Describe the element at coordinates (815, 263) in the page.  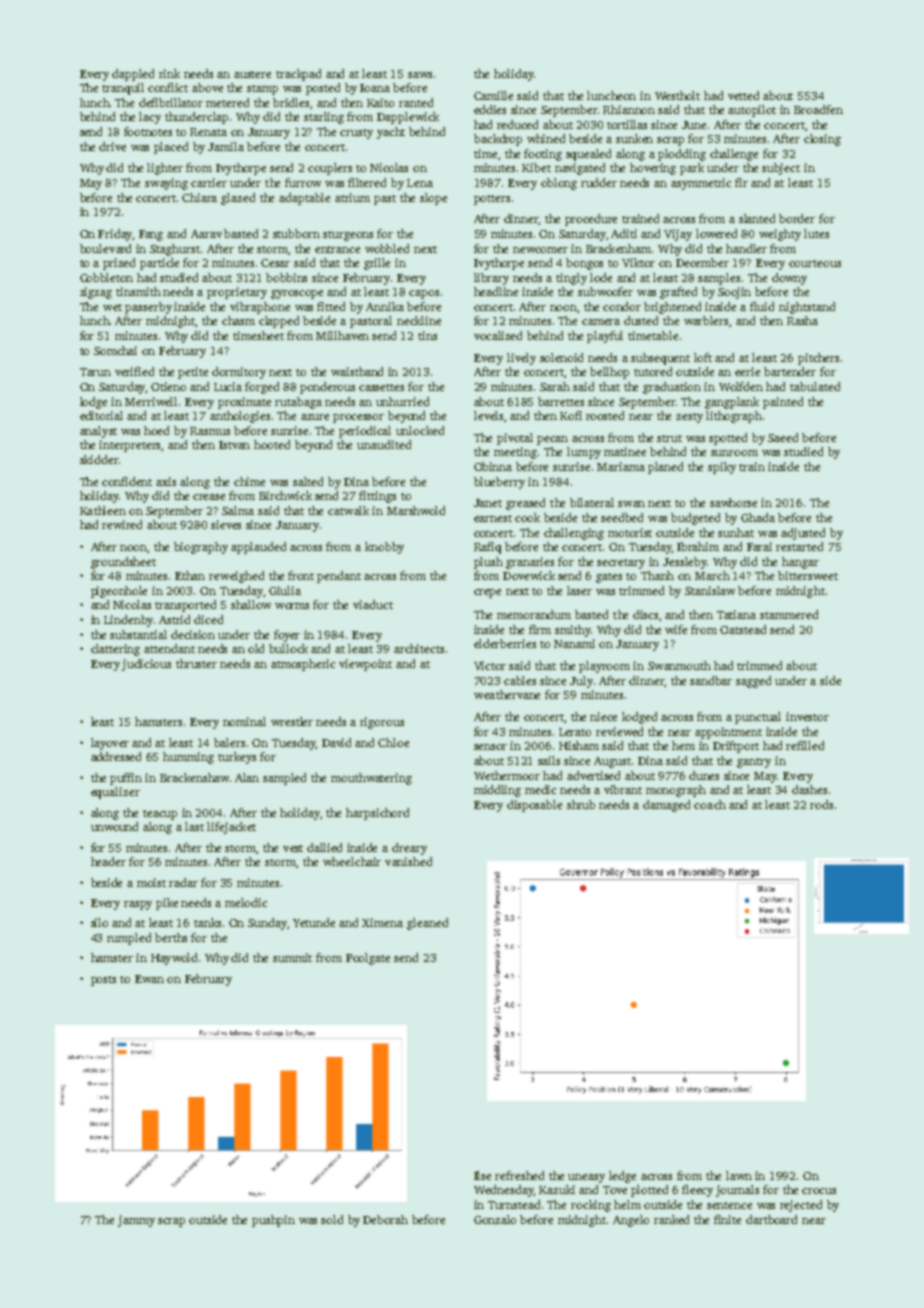
I see `courteous` at that location.
